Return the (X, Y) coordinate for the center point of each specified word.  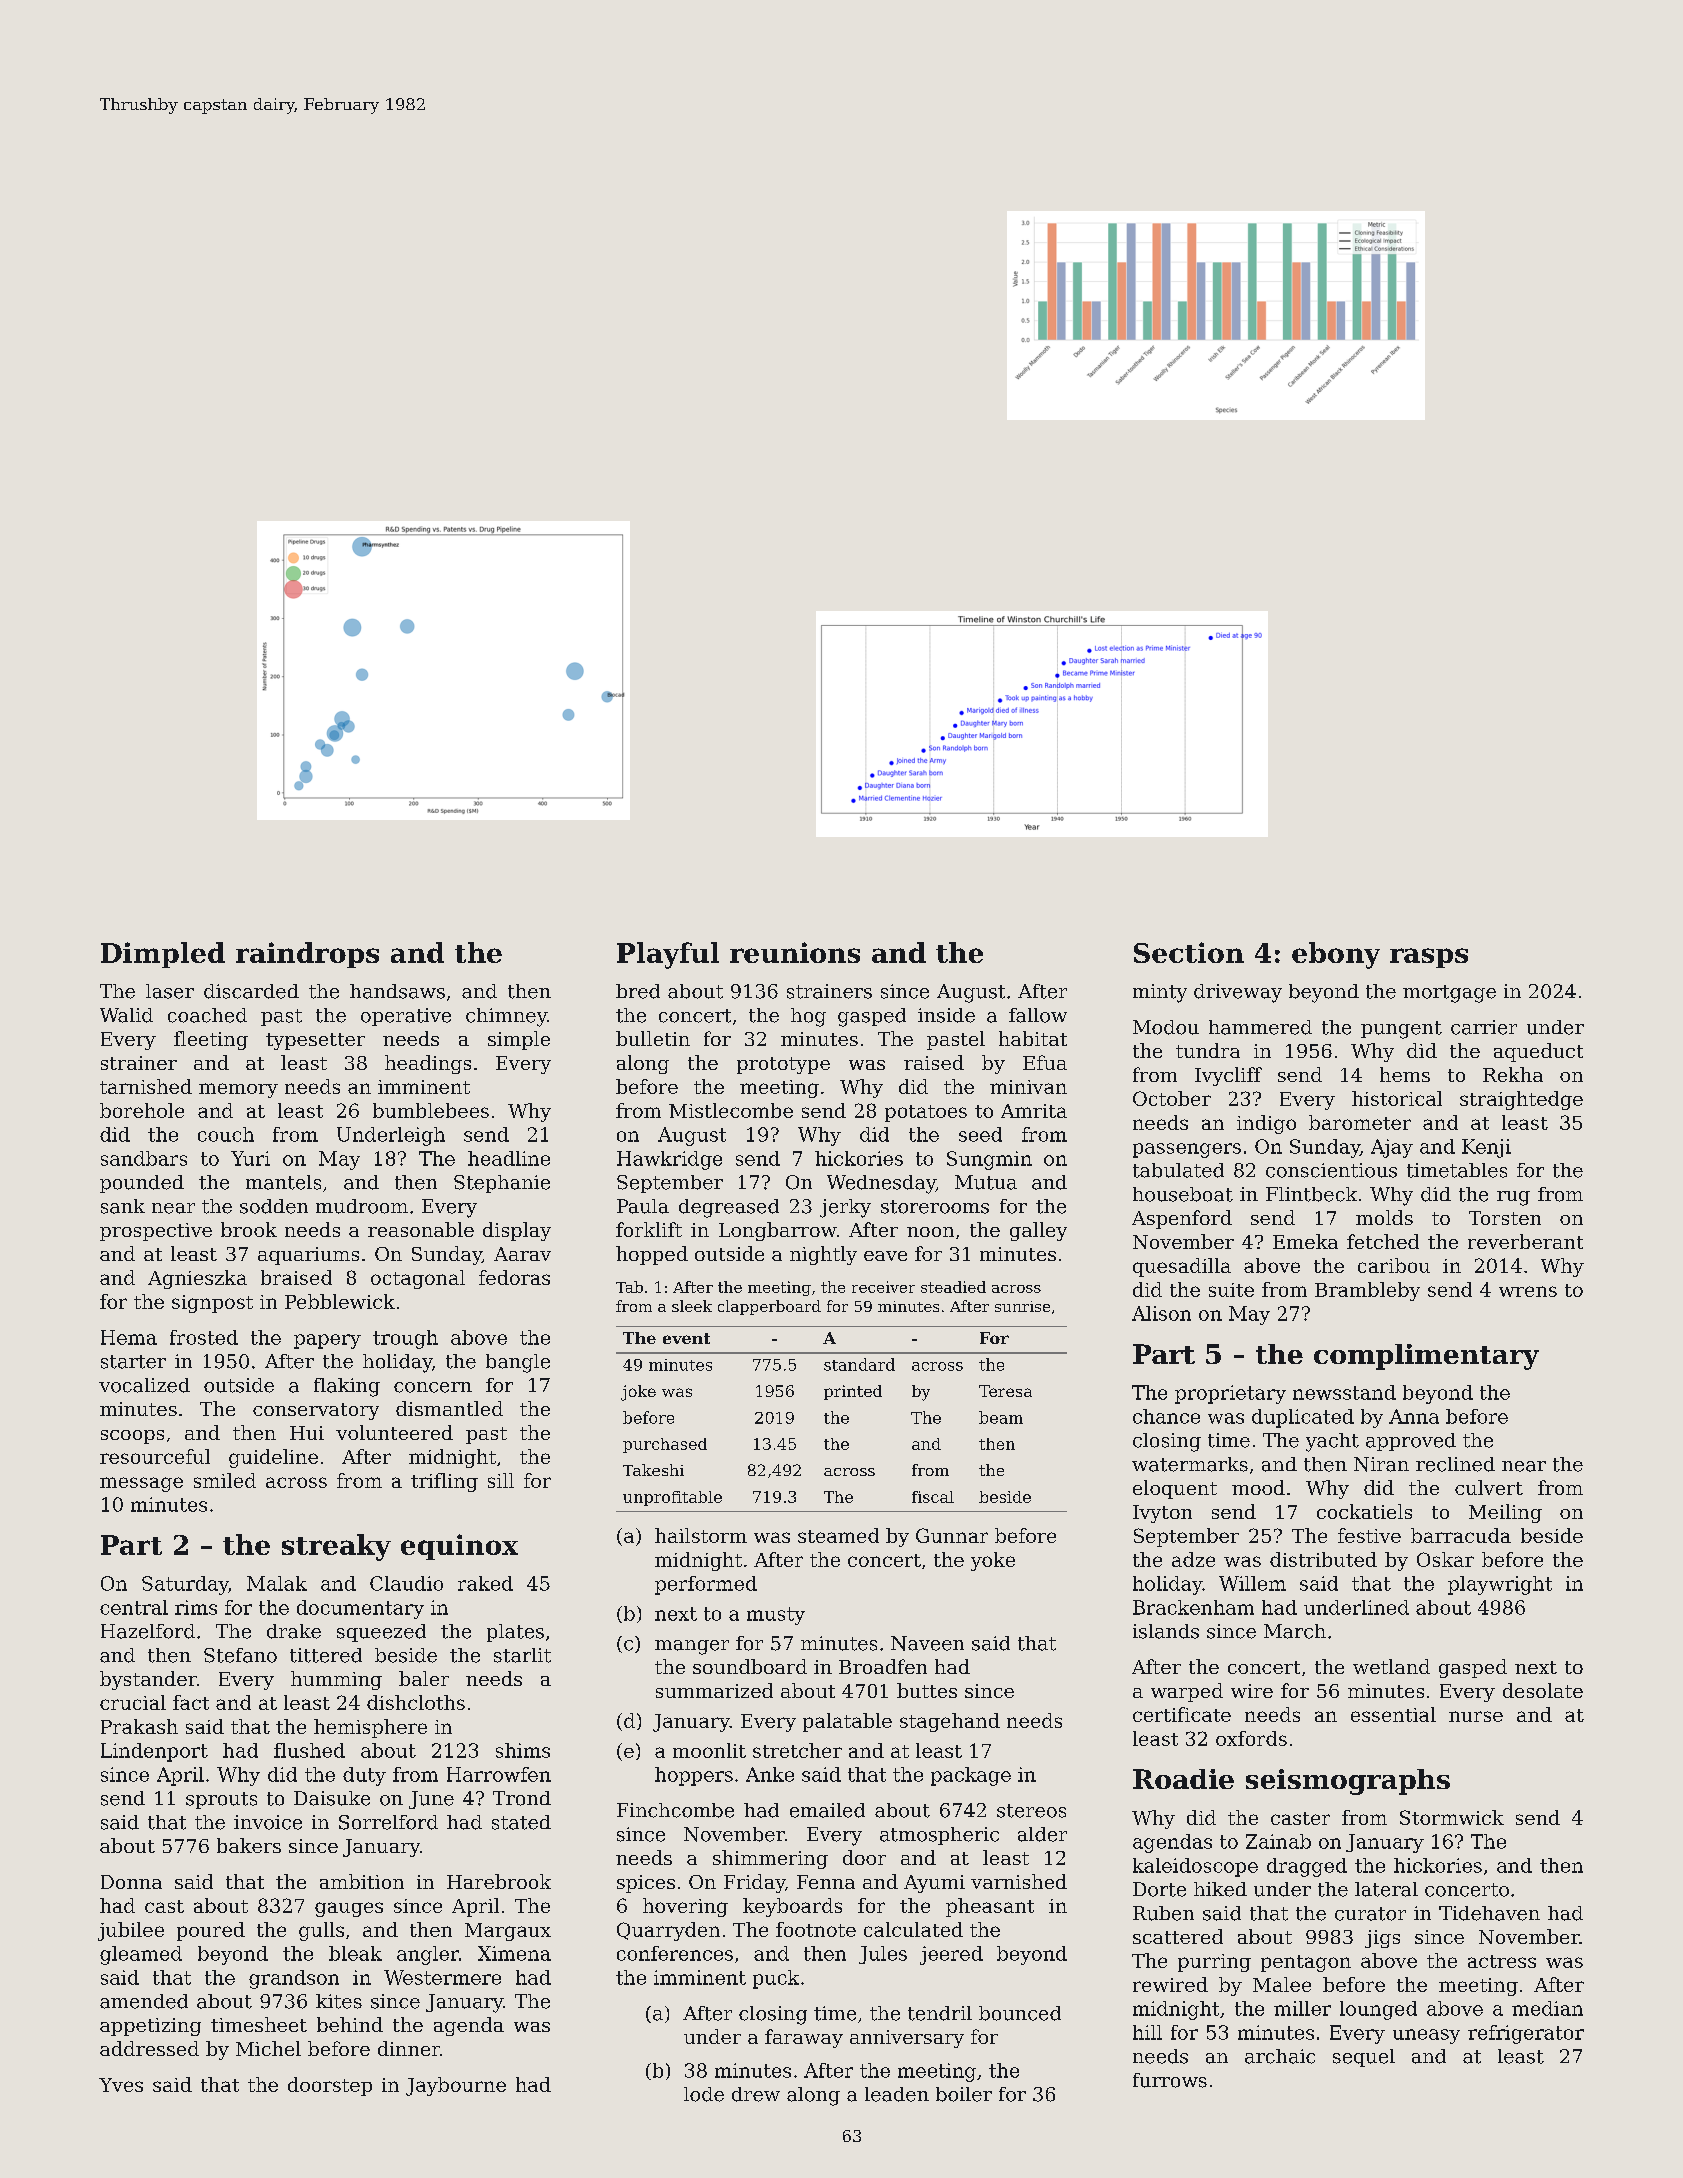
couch (226, 1134)
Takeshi (653, 1470)
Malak (277, 1583)
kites (339, 2001)
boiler (964, 2094)
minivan (1028, 1087)
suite (1231, 1290)
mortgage (1449, 994)
